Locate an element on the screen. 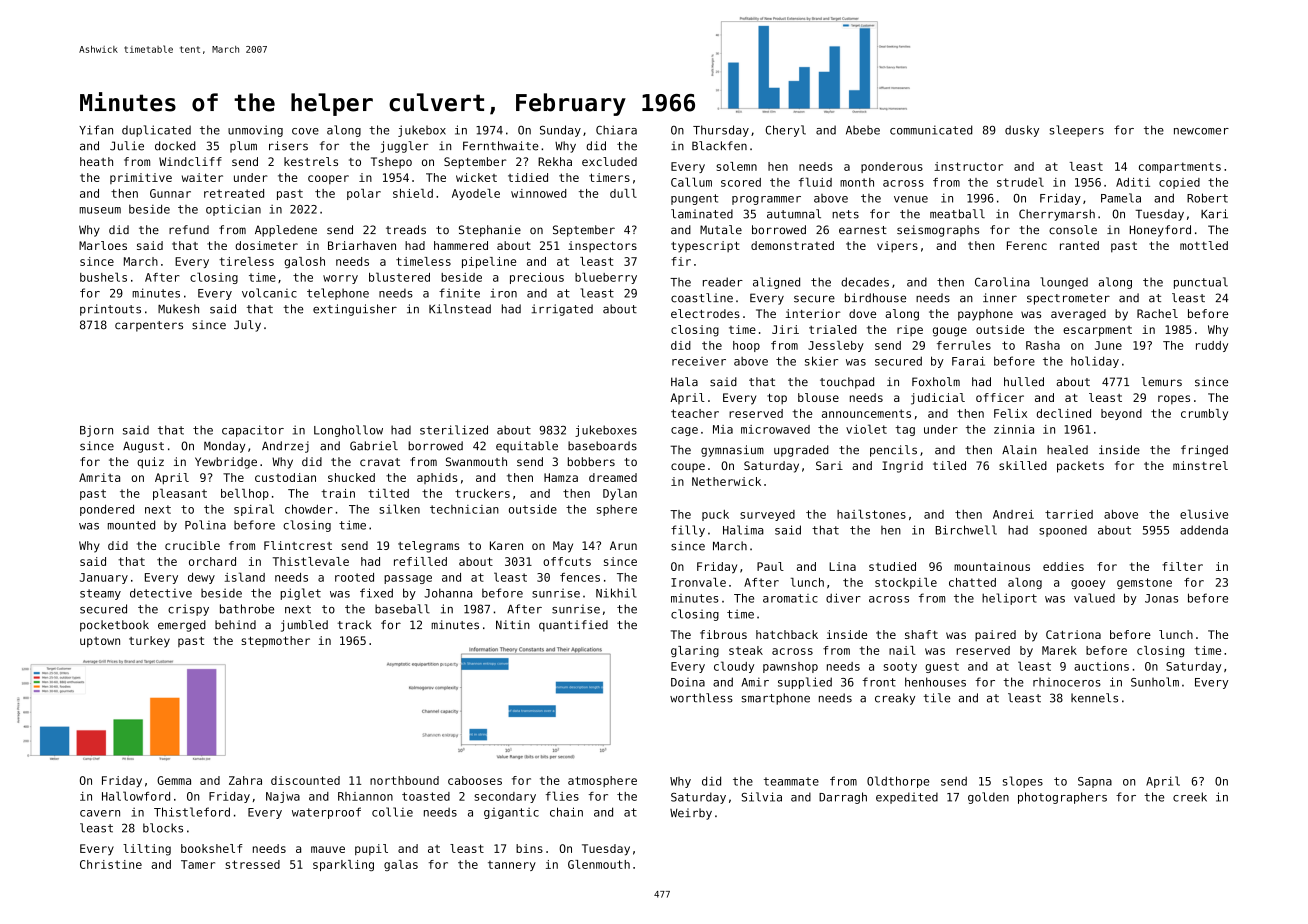  ruddy is located at coordinates (1212, 346).
